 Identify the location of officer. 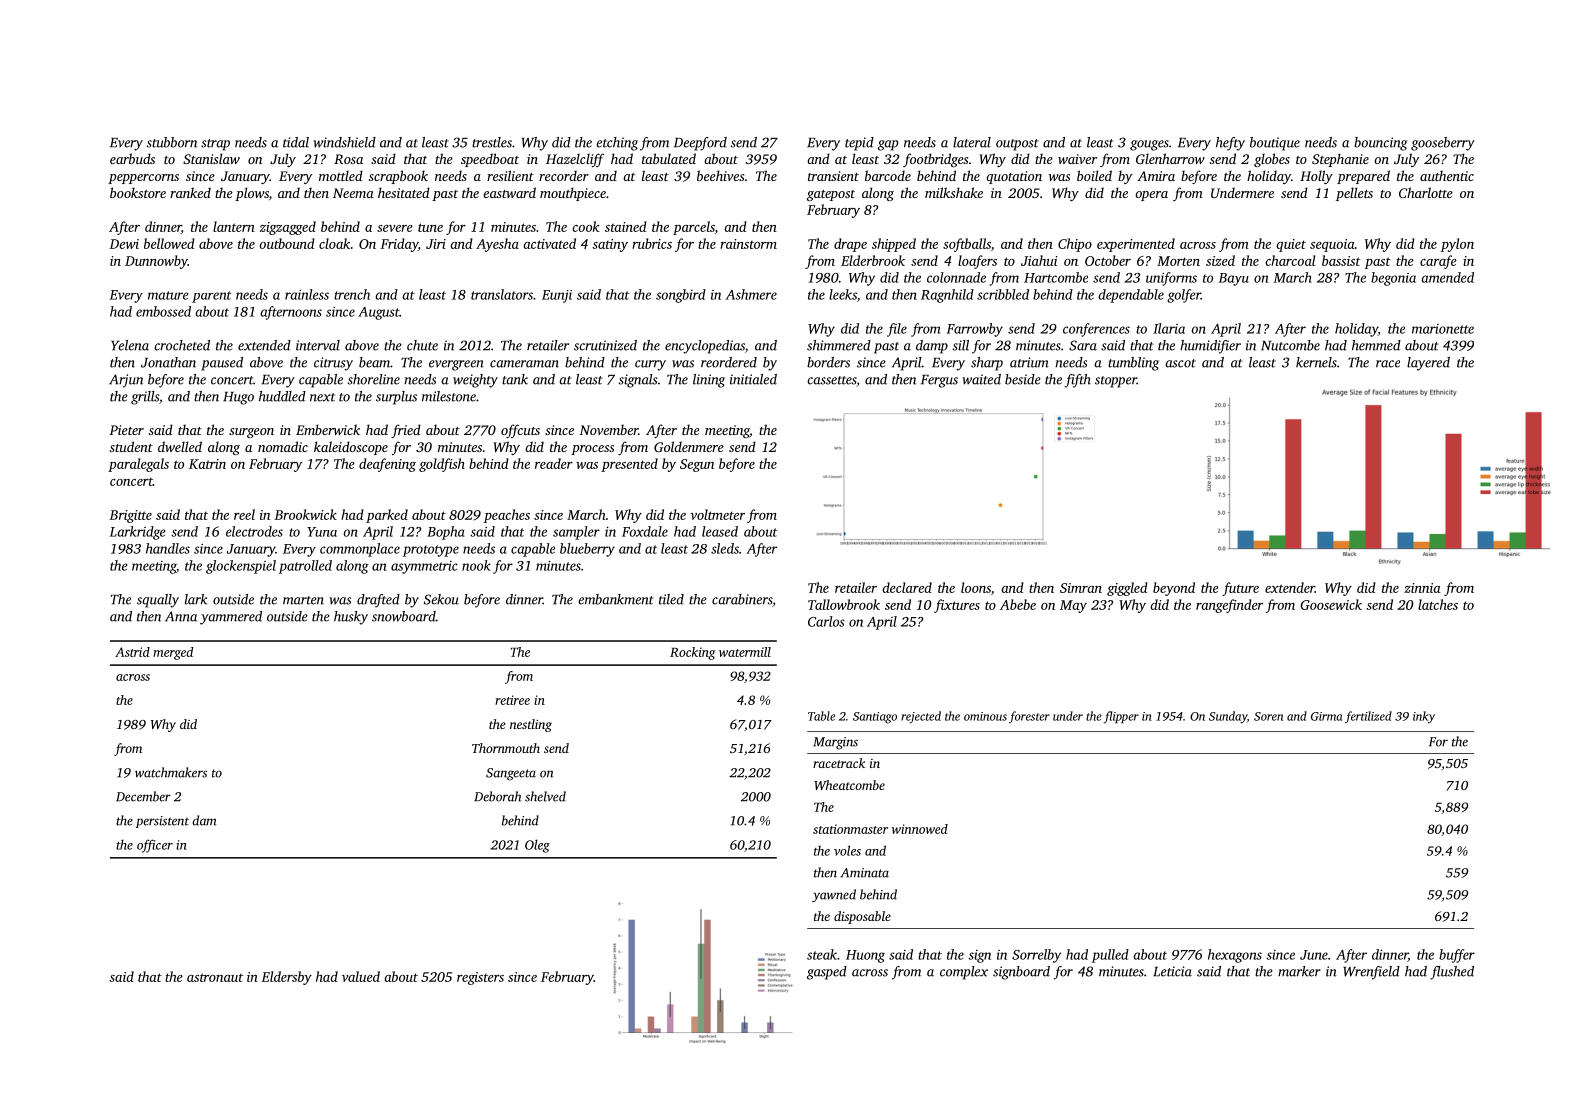
(155, 846).
